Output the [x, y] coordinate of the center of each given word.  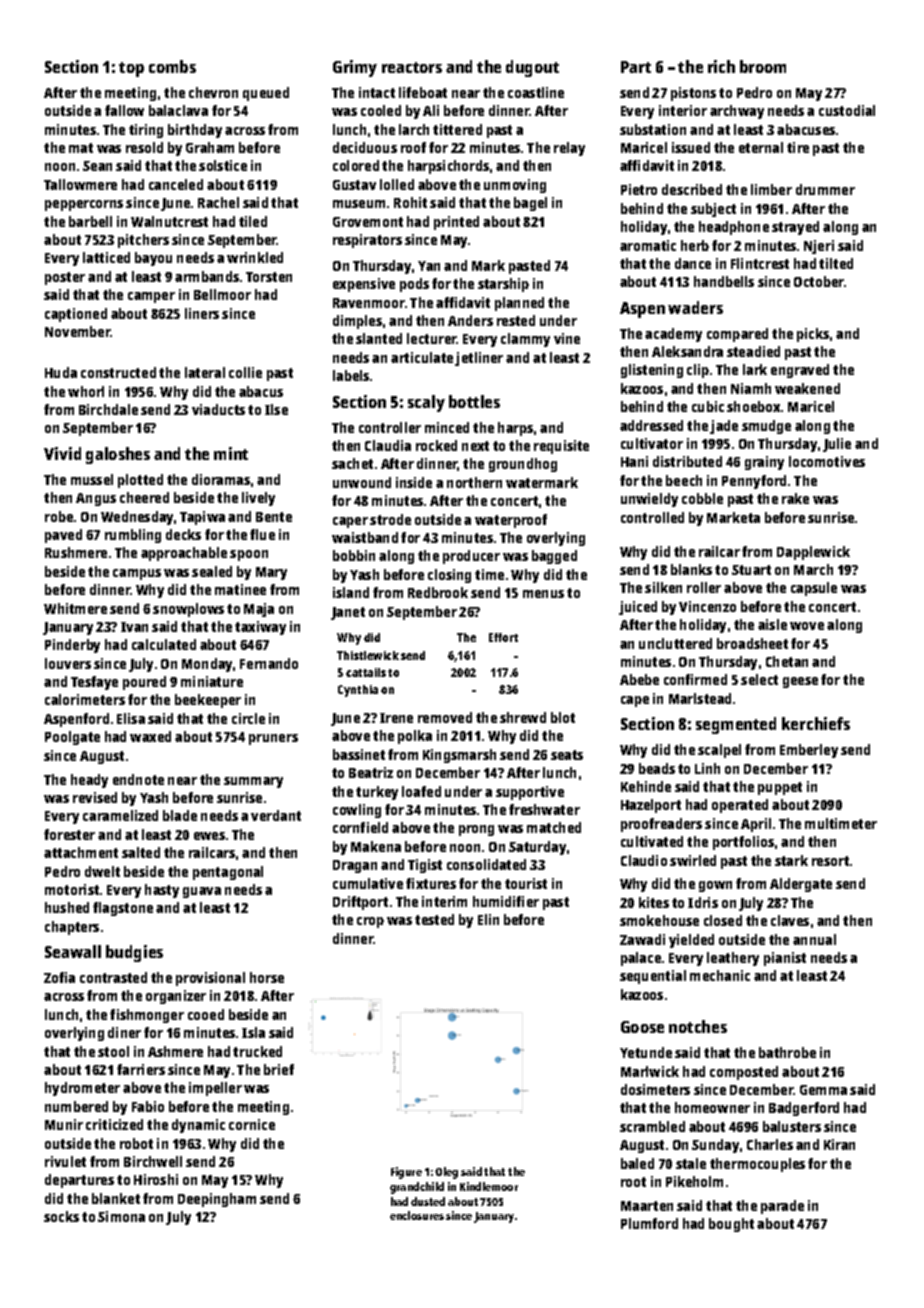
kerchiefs [816, 723]
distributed [687, 461]
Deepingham [217, 1200]
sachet [352, 463]
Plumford [649, 1223]
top [131, 69]
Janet [348, 613]
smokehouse [659, 920]
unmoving [515, 186]
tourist [526, 883]
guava [202, 892]
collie [245, 372]
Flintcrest [760, 263]
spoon [249, 555]
